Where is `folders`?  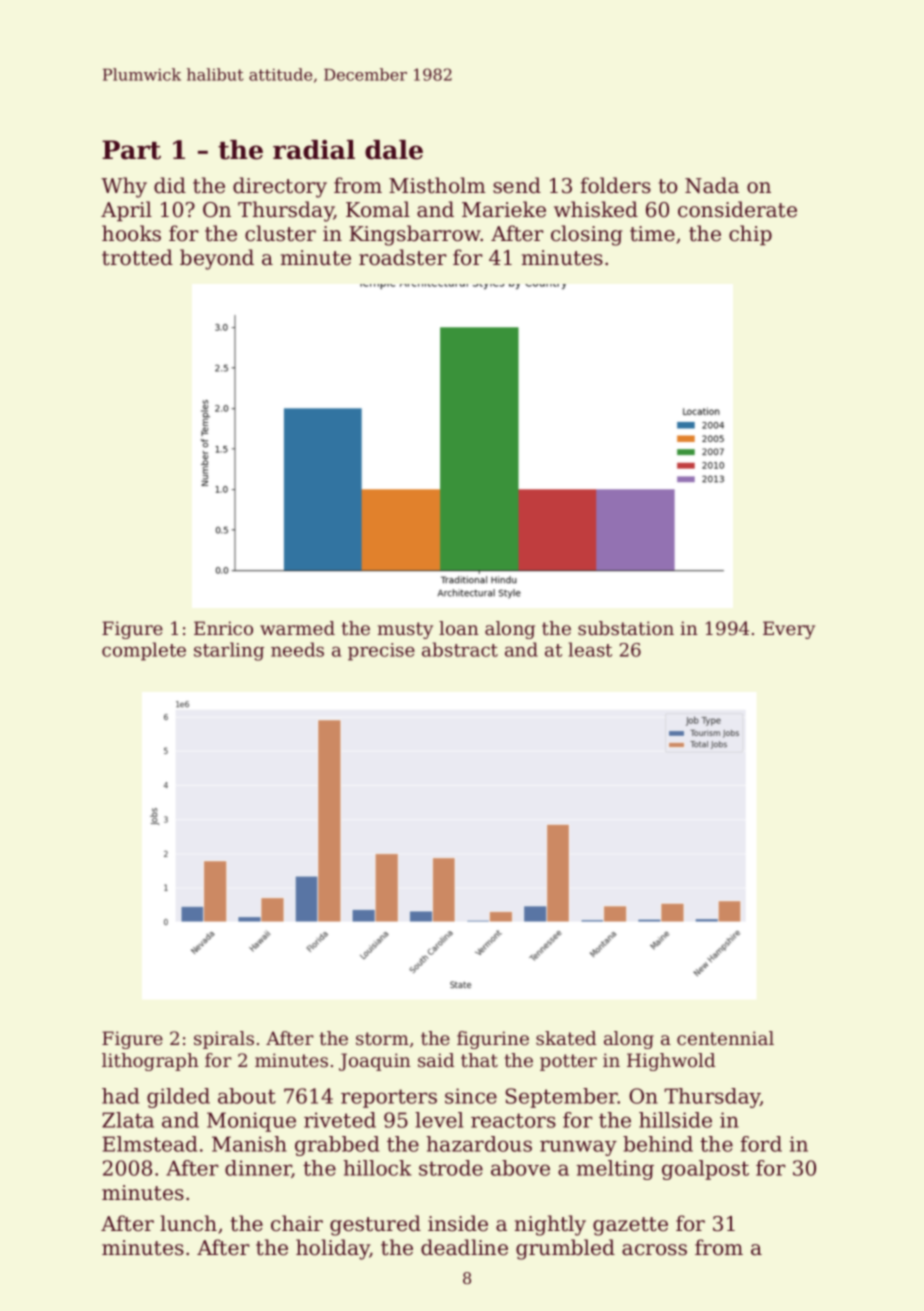 folders is located at coordinates (615, 185).
